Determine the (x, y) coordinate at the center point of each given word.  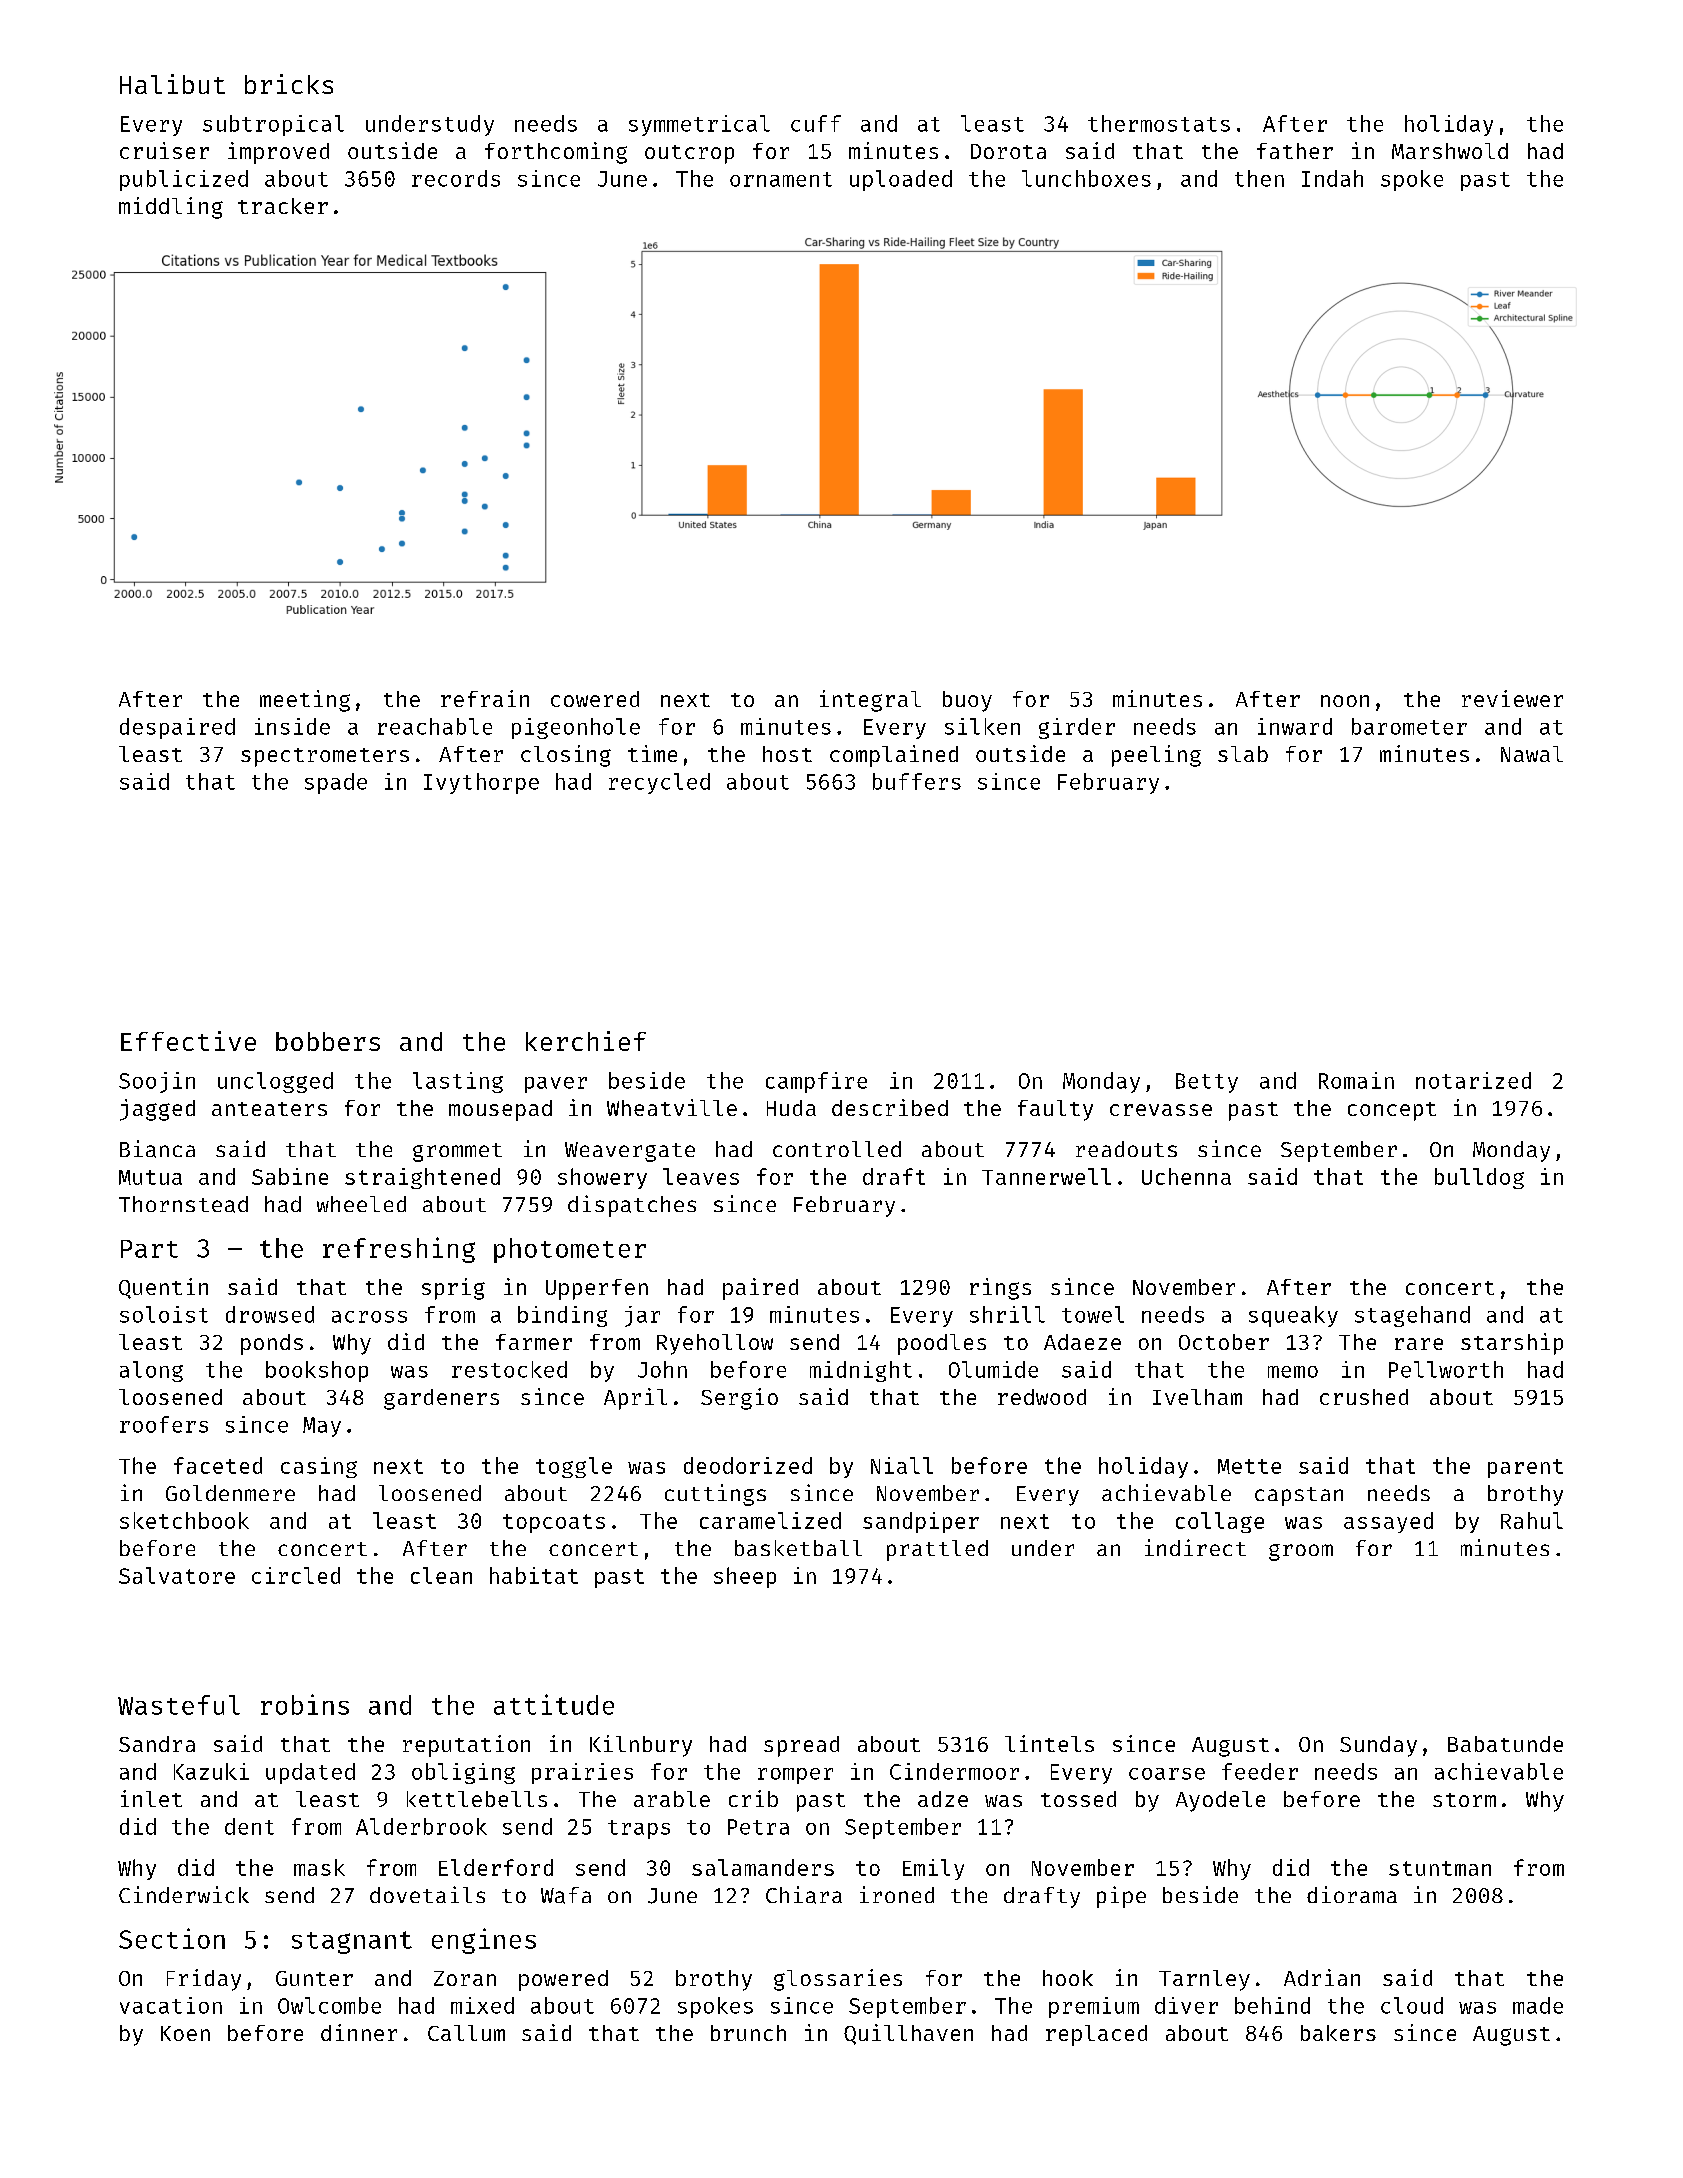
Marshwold (1450, 151)
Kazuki (211, 1771)
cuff (816, 123)
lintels (1049, 1743)
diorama (1352, 1894)
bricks (289, 84)
